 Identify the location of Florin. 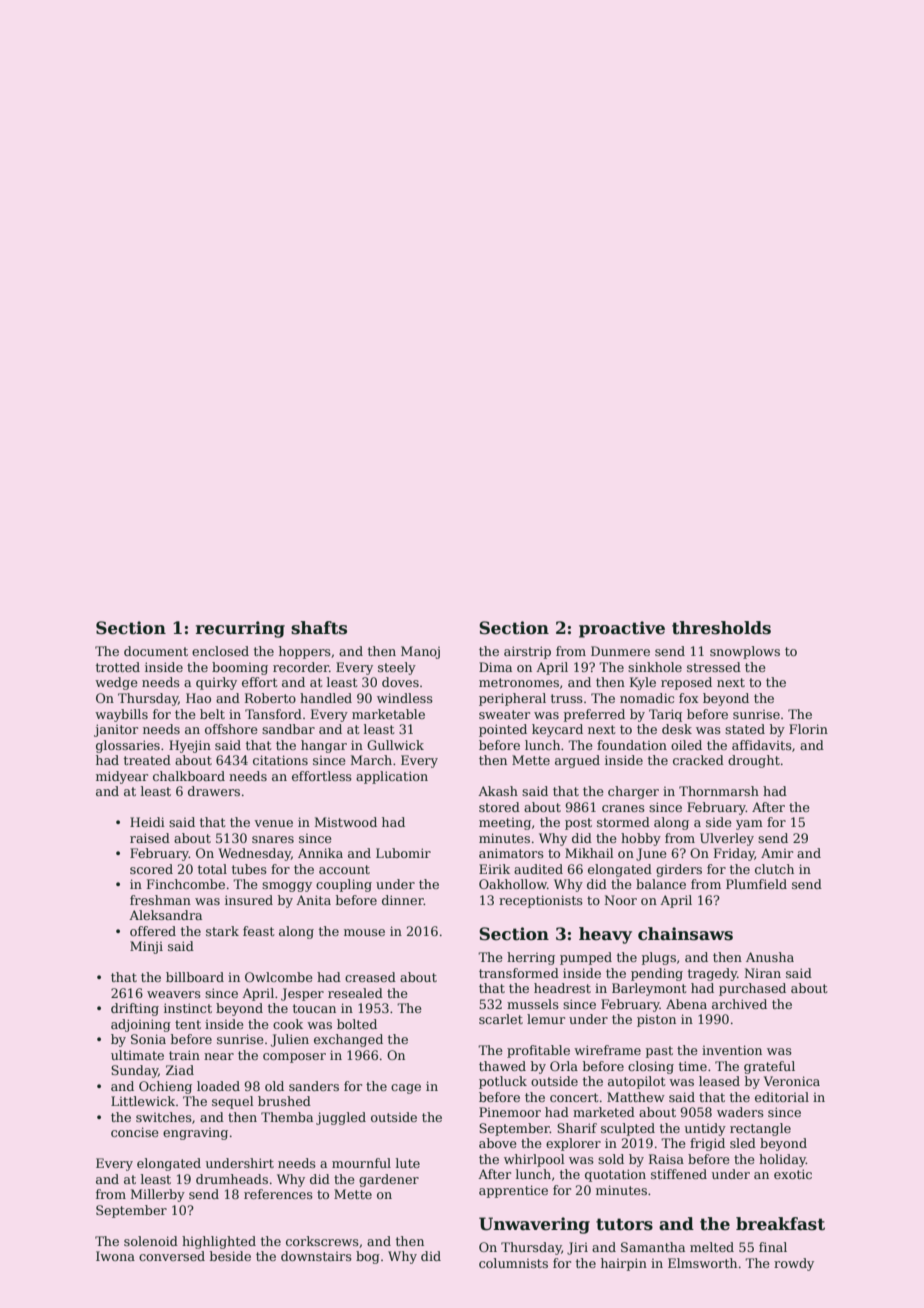
(808, 729).
